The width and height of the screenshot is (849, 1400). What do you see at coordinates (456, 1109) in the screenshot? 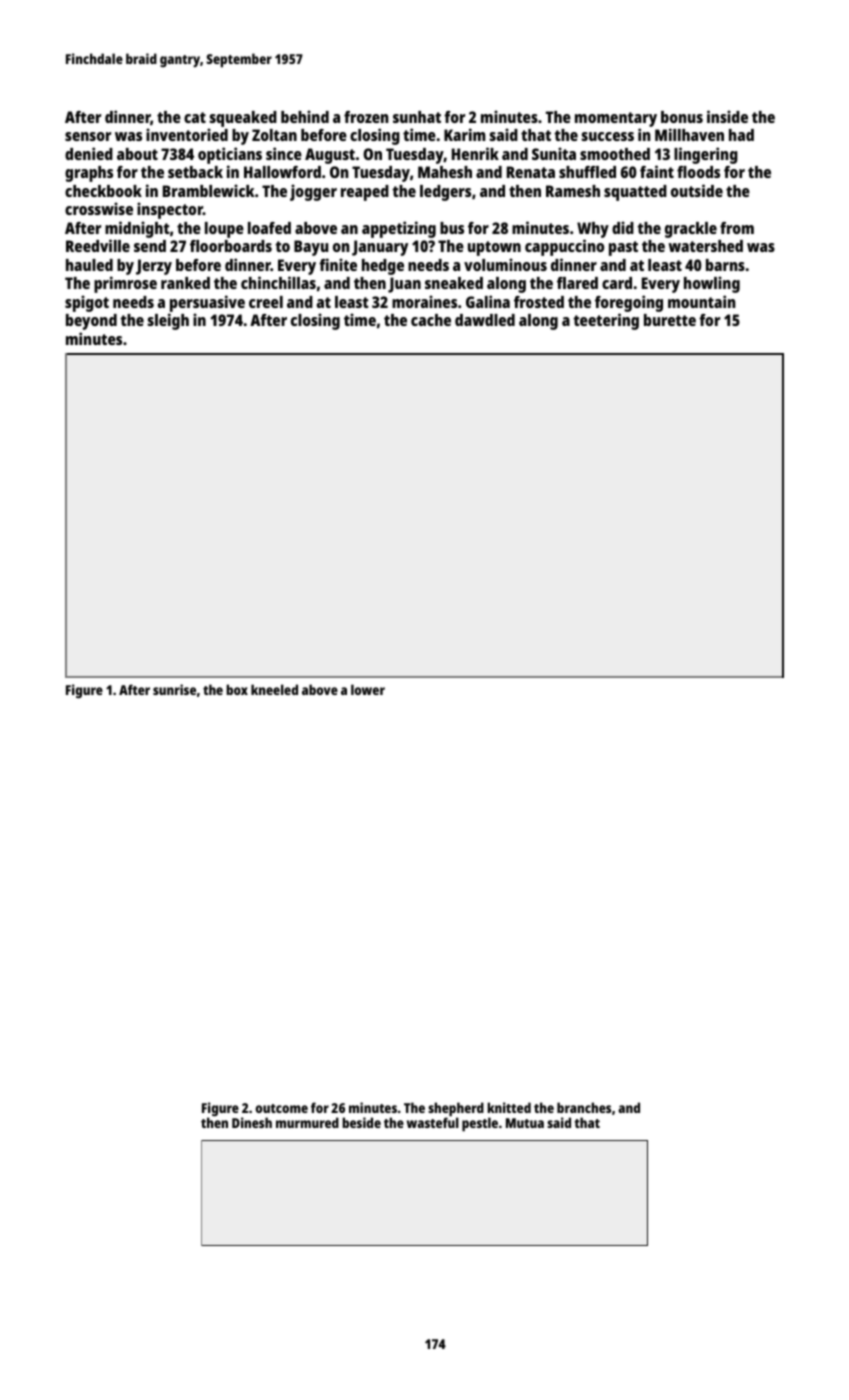
I see `shepherd` at bounding box center [456, 1109].
